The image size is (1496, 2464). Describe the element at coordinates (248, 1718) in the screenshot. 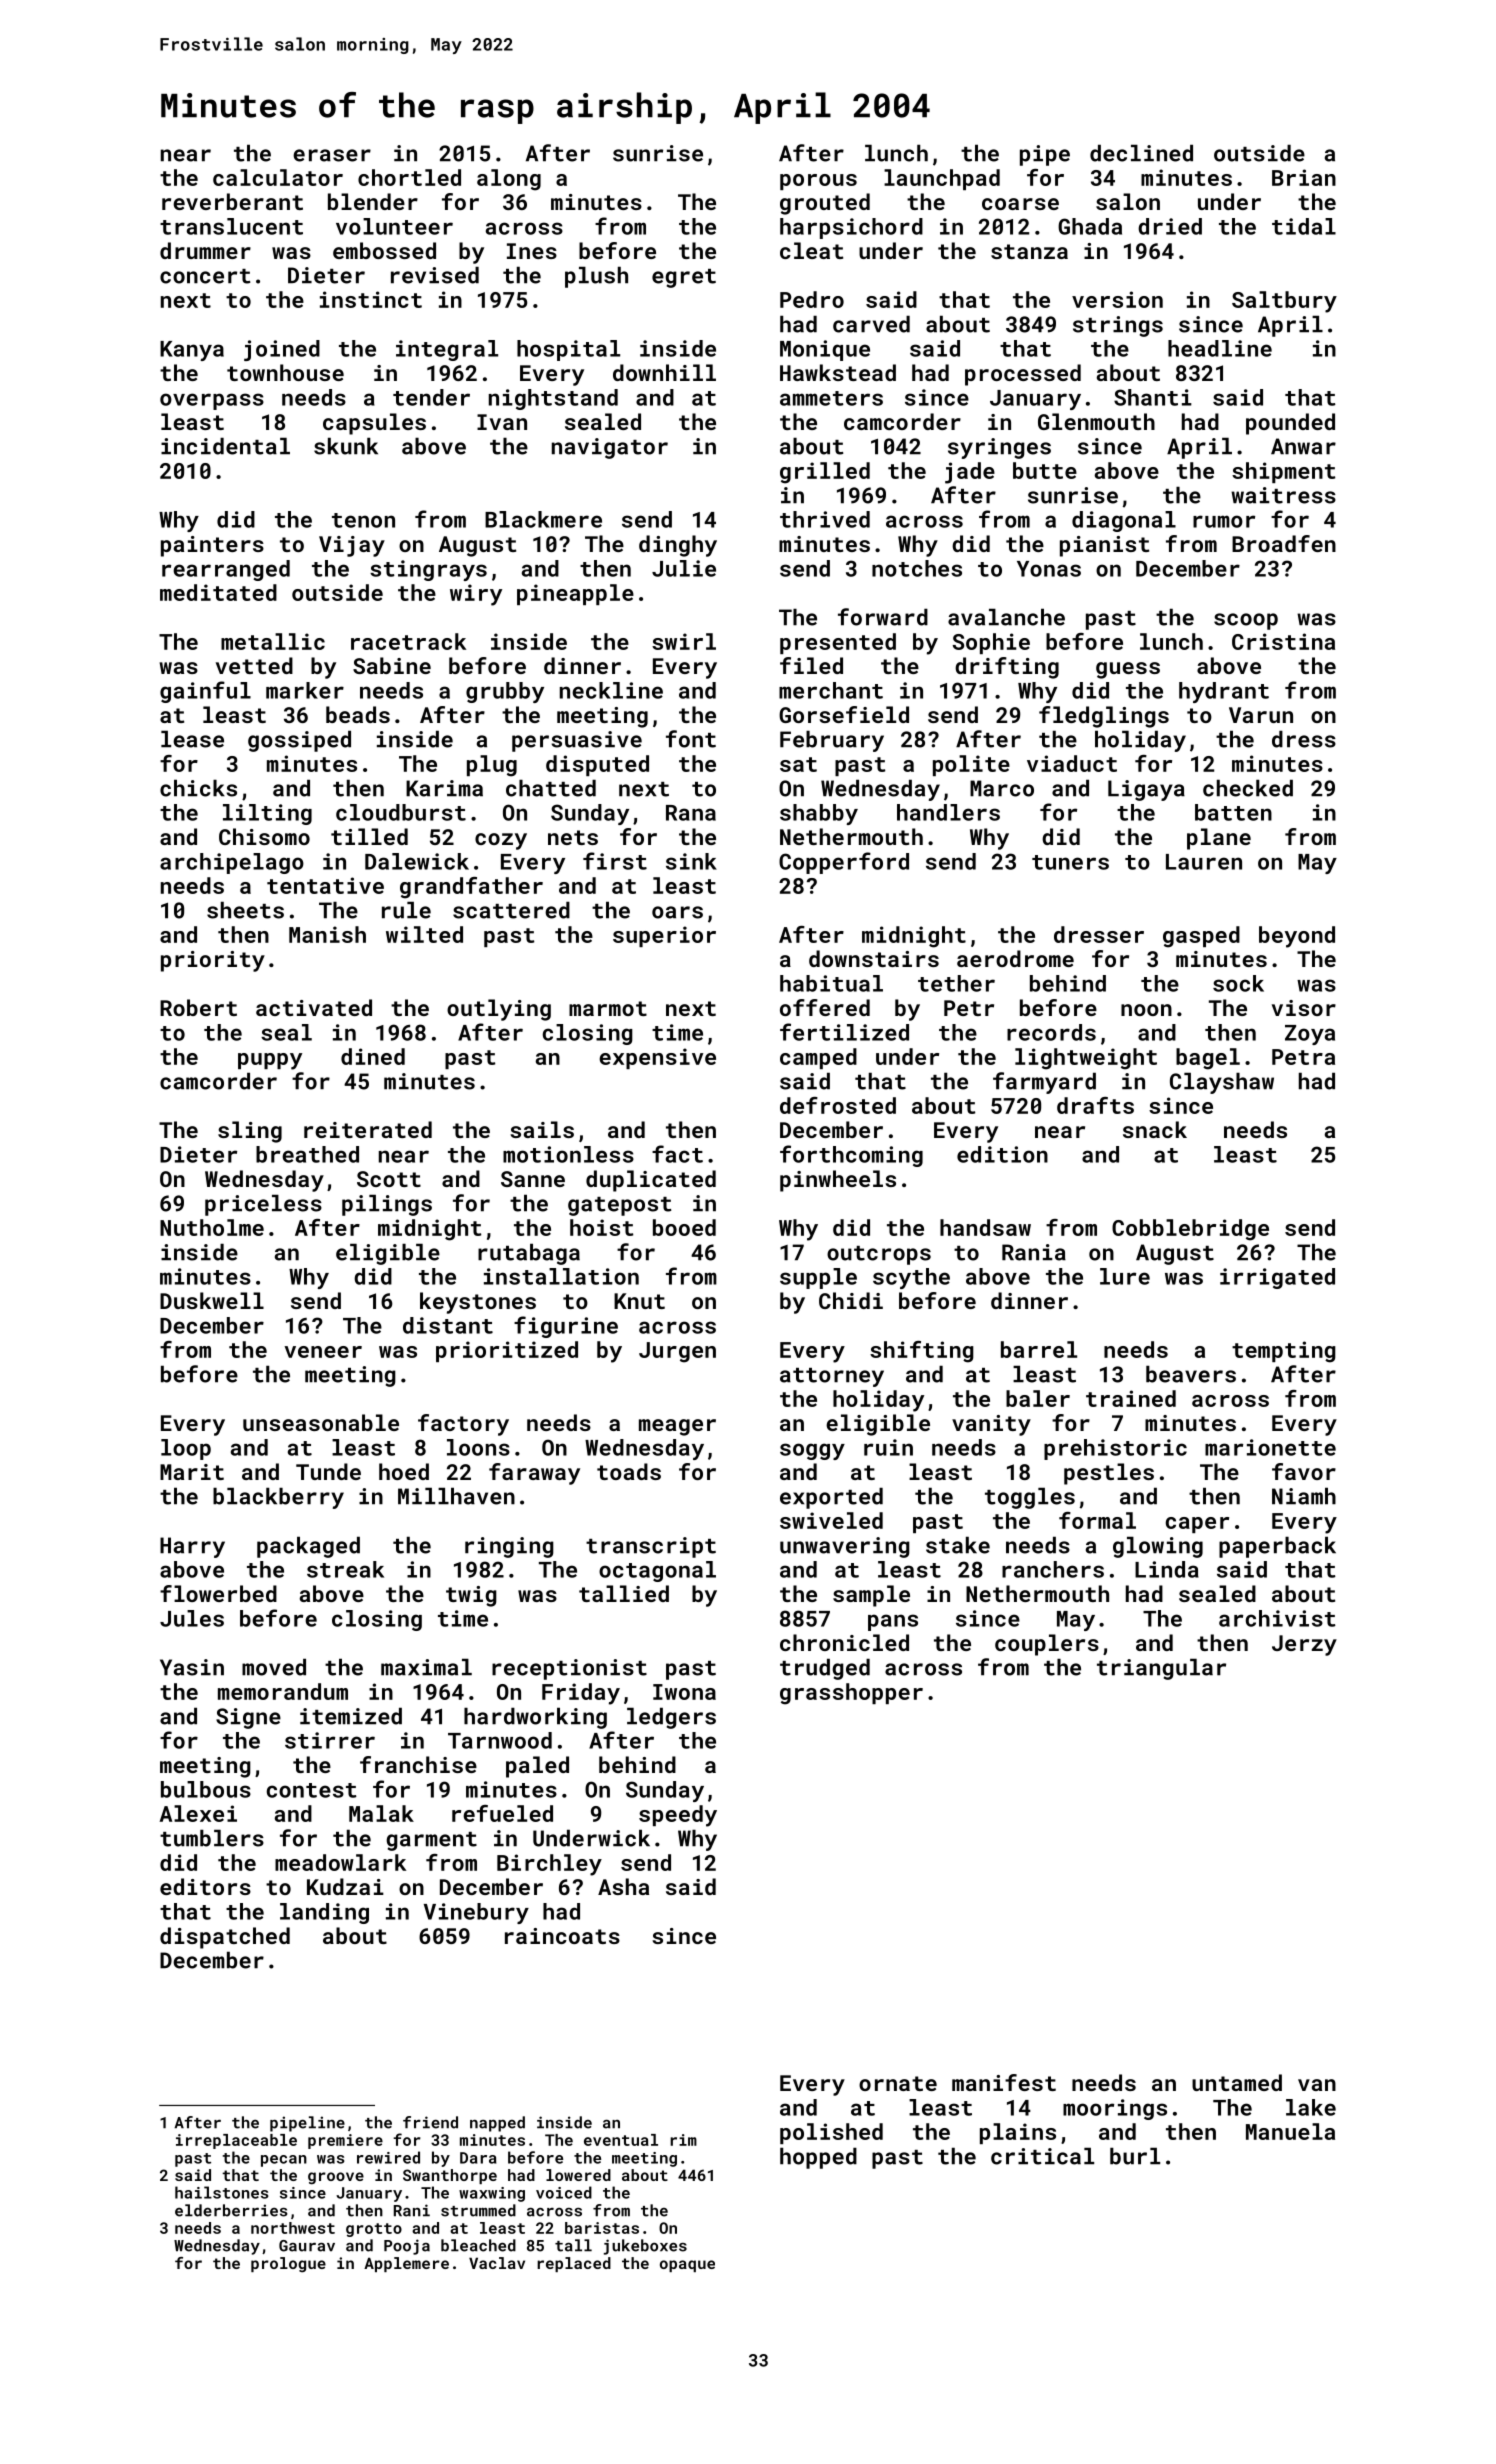

I see `Signe` at that location.
